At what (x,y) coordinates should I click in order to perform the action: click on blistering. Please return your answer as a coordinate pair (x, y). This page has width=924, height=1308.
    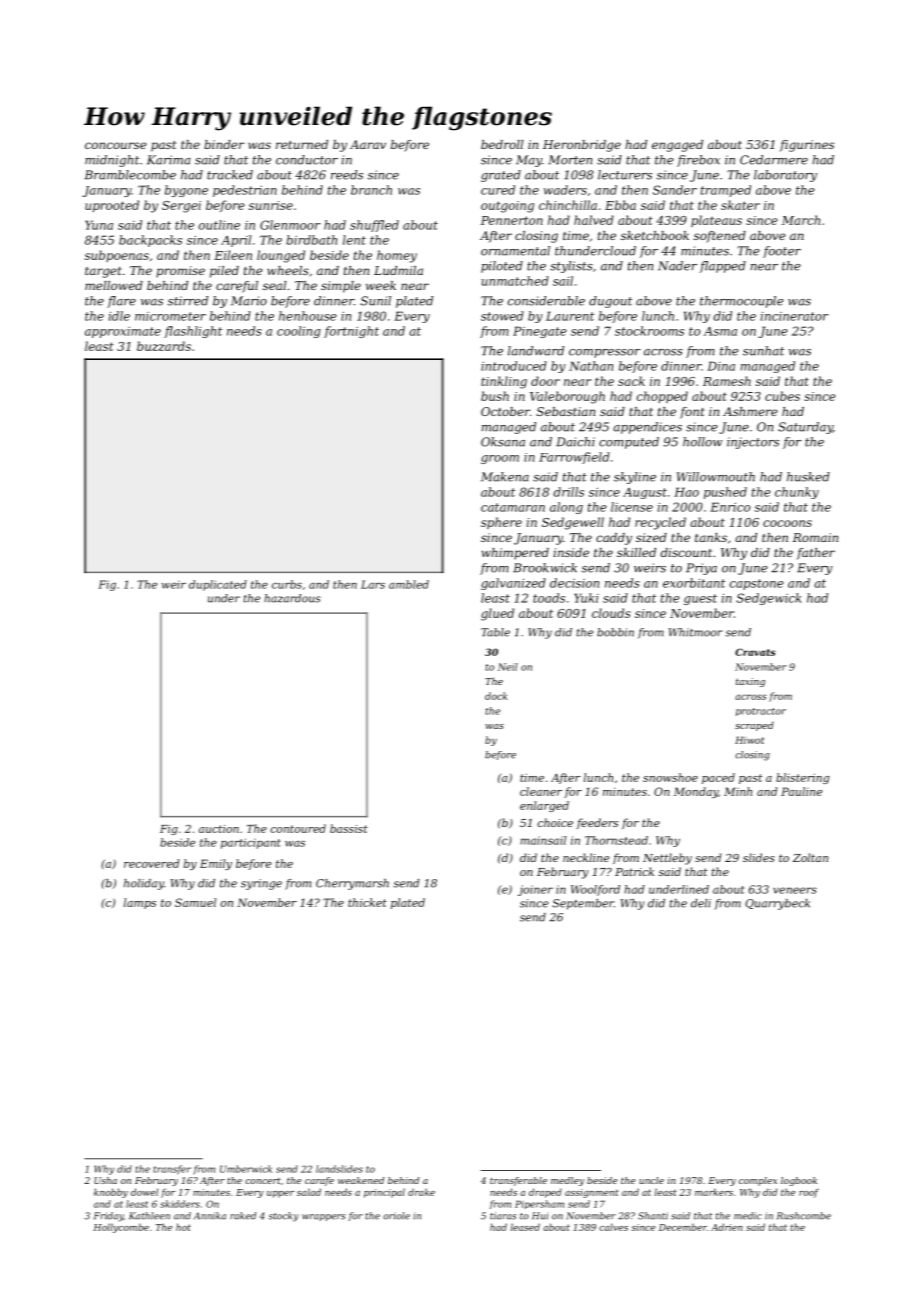
    Looking at the image, I should click on (803, 778).
